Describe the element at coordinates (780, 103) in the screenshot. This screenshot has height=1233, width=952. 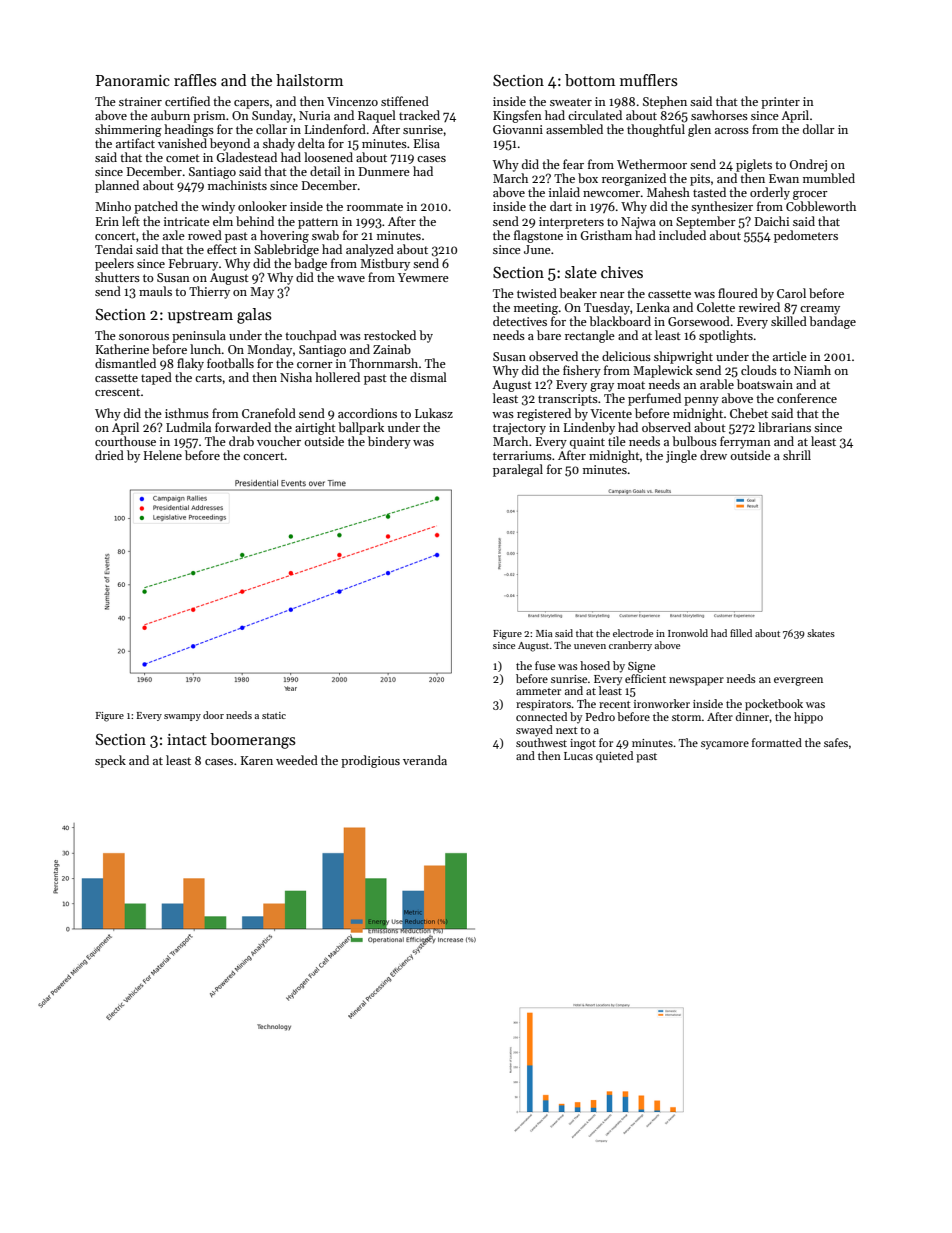
I see `printer` at that location.
